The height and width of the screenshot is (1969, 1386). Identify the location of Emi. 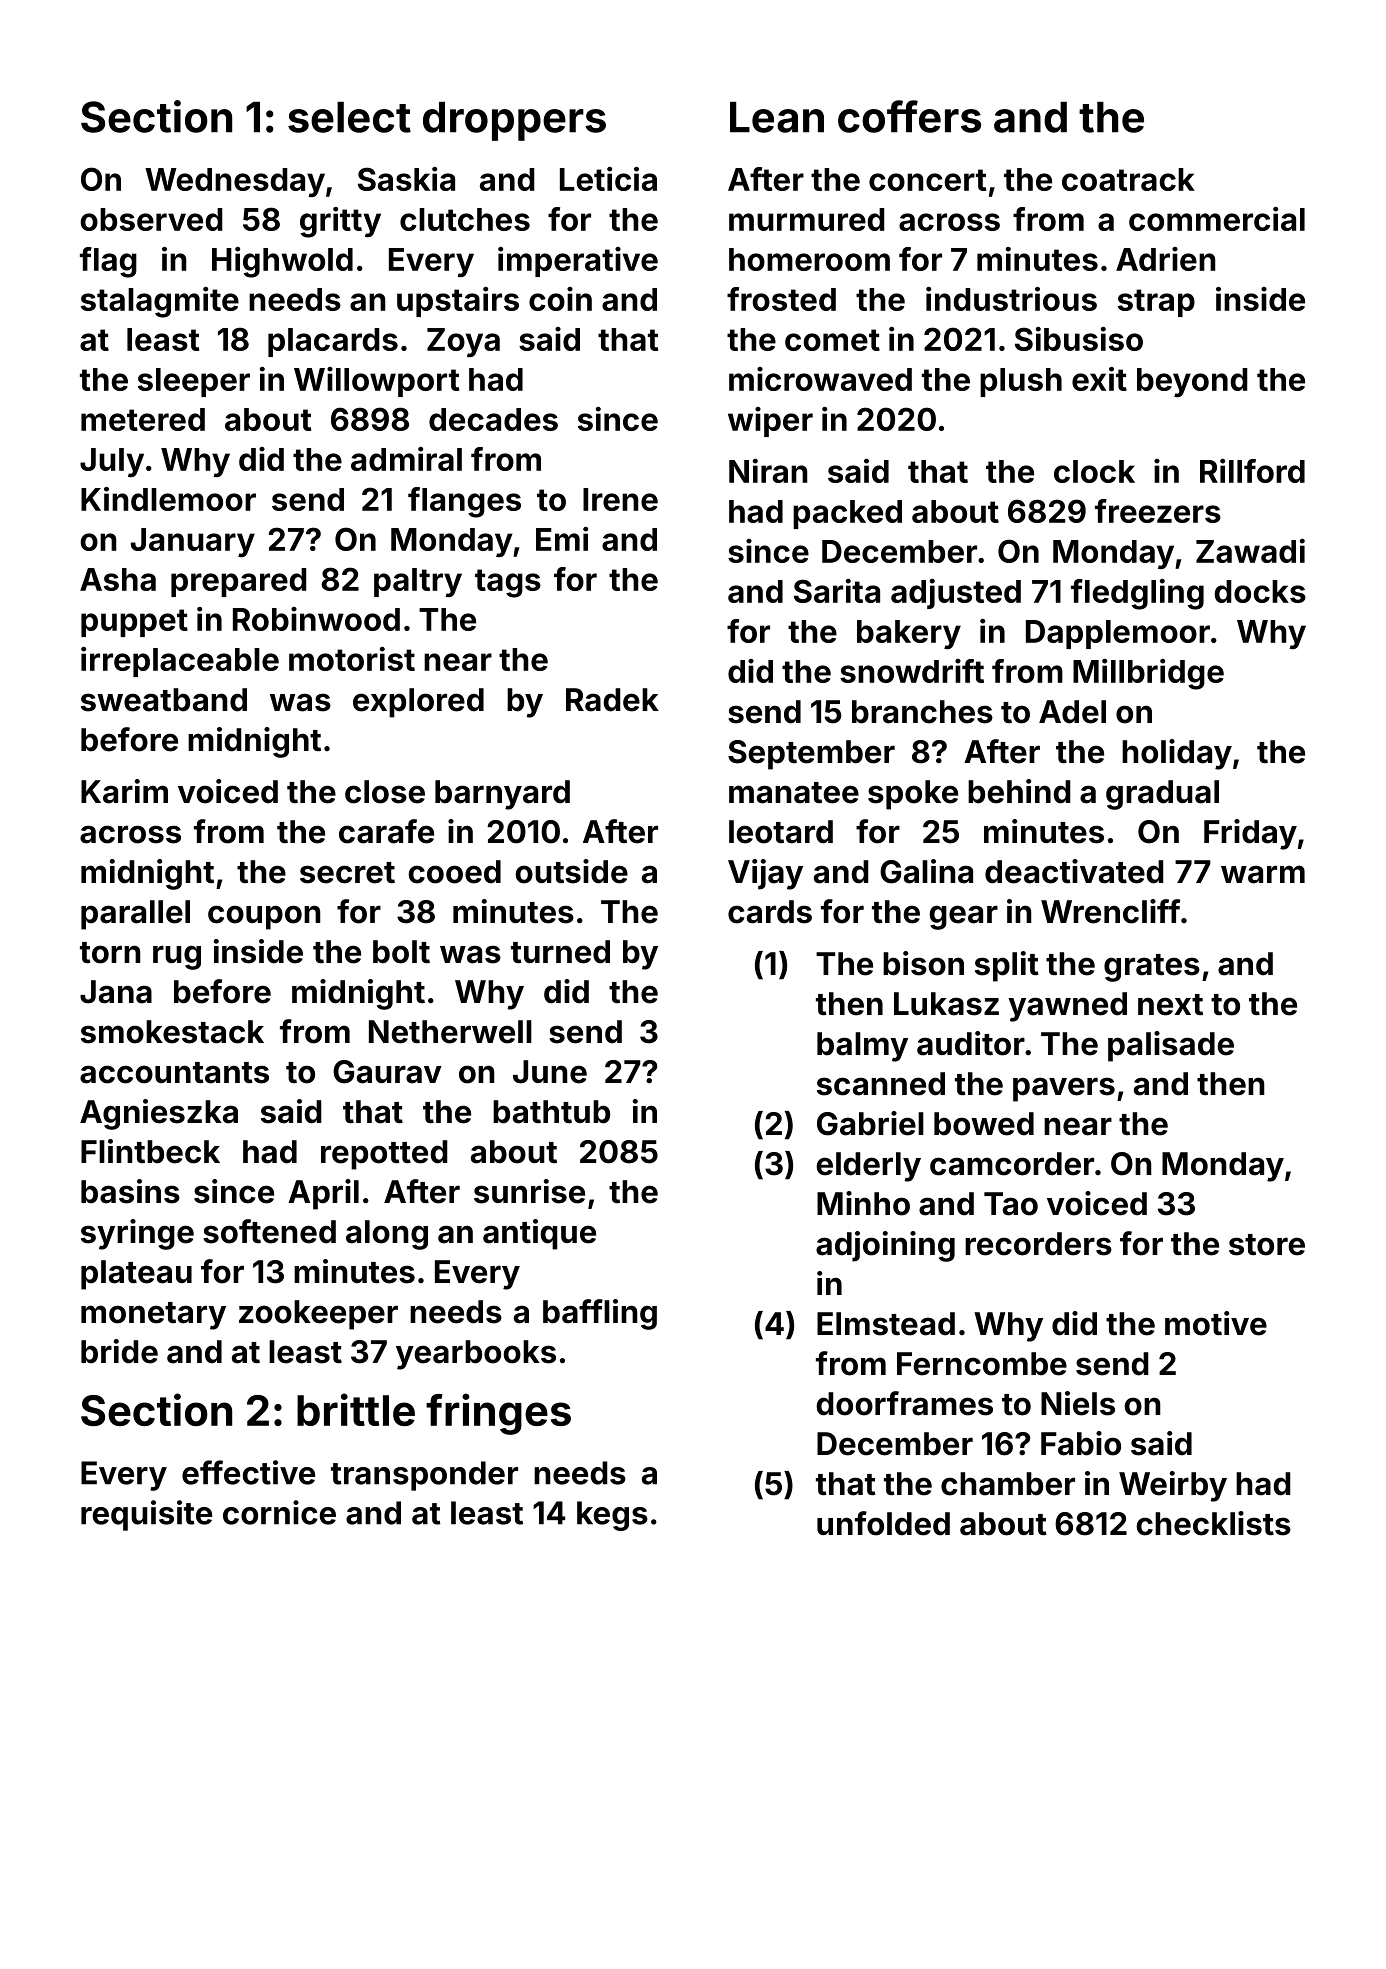
(562, 539).
